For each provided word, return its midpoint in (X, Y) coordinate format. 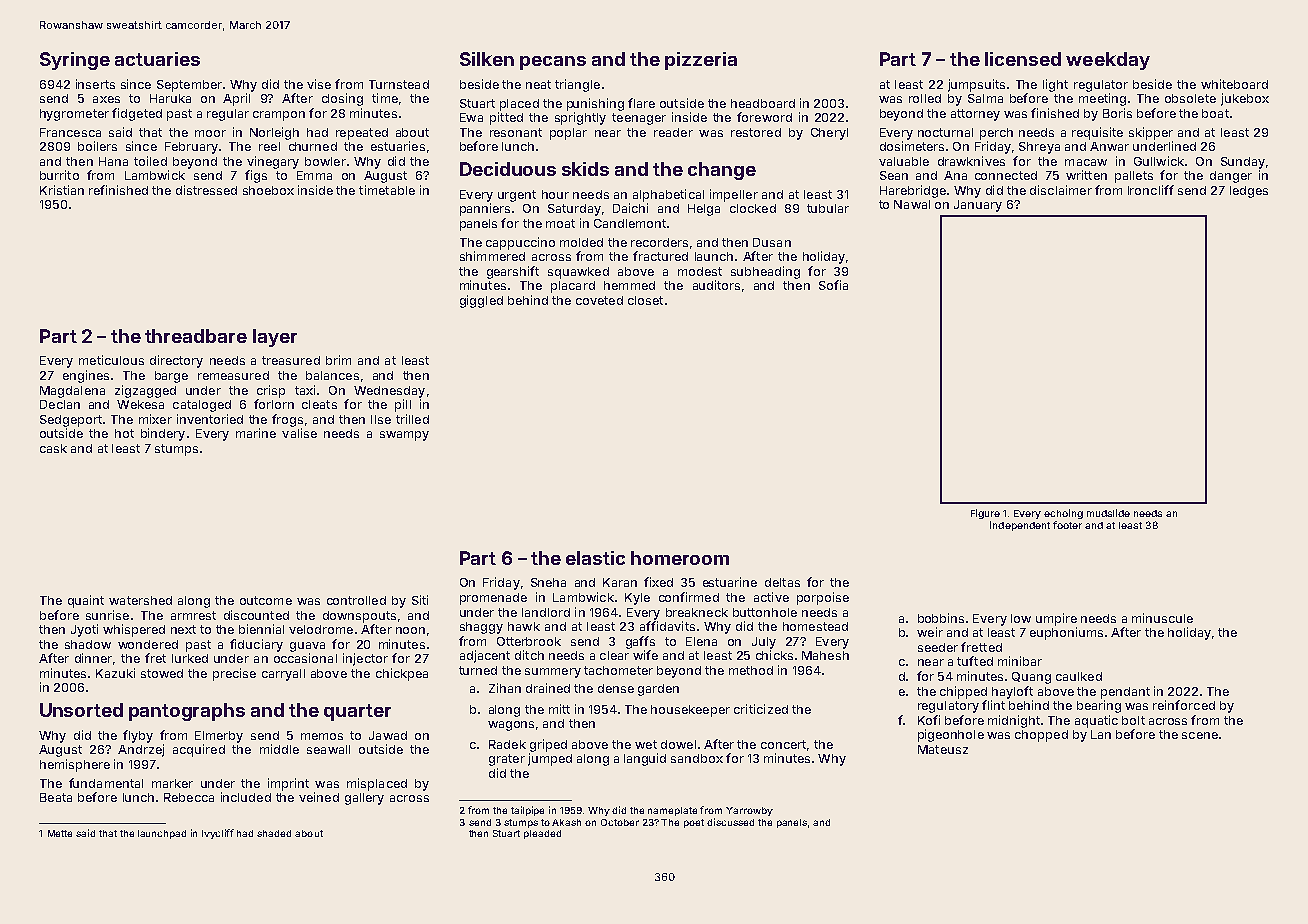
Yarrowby (749, 811)
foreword (764, 117)
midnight (1014, 721)
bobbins (941, 618)
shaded (274, 833)
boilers (97, 146)
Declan (60, 404)
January (978, 206)
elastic (595, 558)
